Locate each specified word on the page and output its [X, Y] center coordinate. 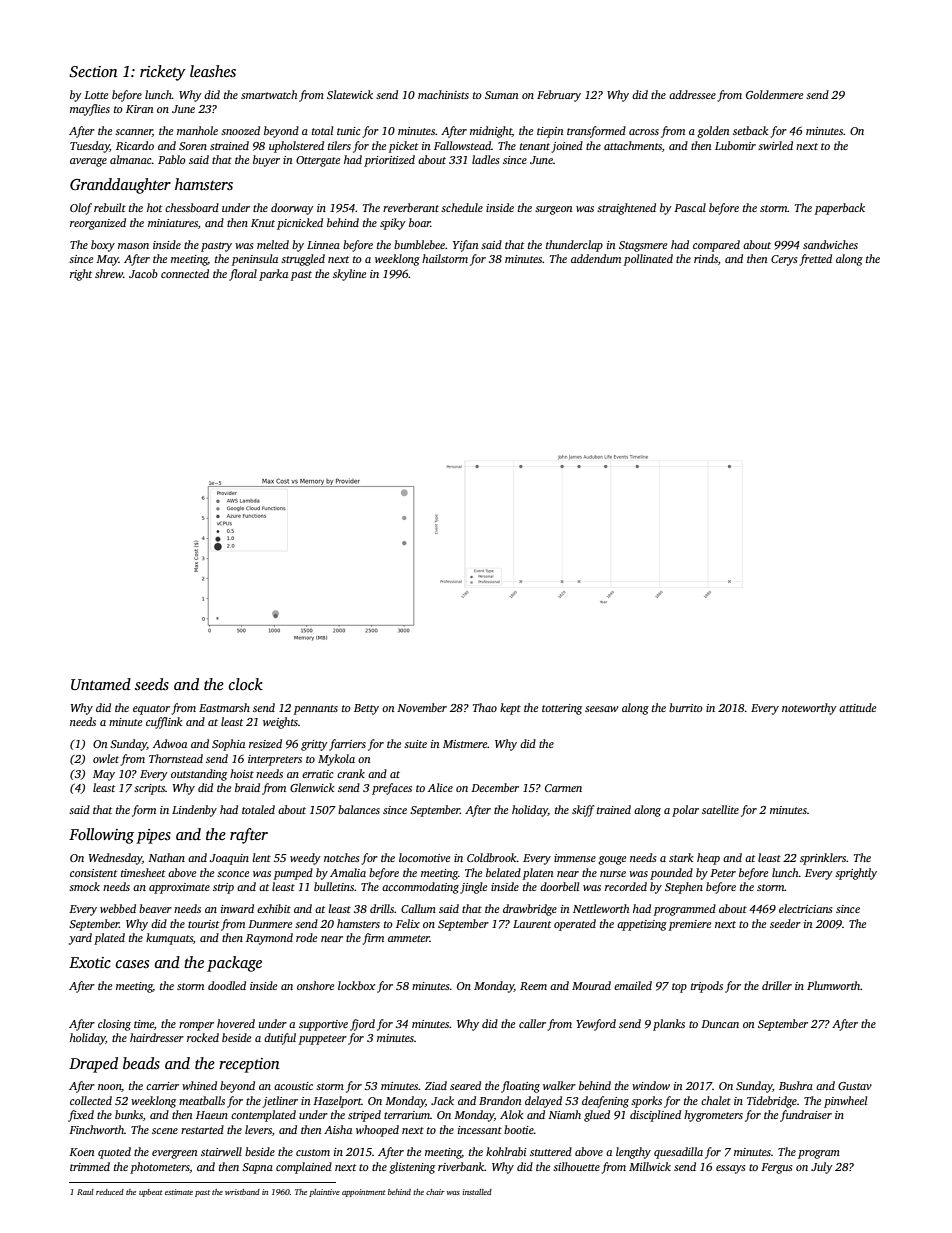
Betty [366, 709]
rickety [163, 73]
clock [246, 684]
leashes [213, 71]
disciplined [655, 1116]
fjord [362, 1025]
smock [84, 886]
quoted [114, 1153]
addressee [692, 94]
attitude [857, 707]
